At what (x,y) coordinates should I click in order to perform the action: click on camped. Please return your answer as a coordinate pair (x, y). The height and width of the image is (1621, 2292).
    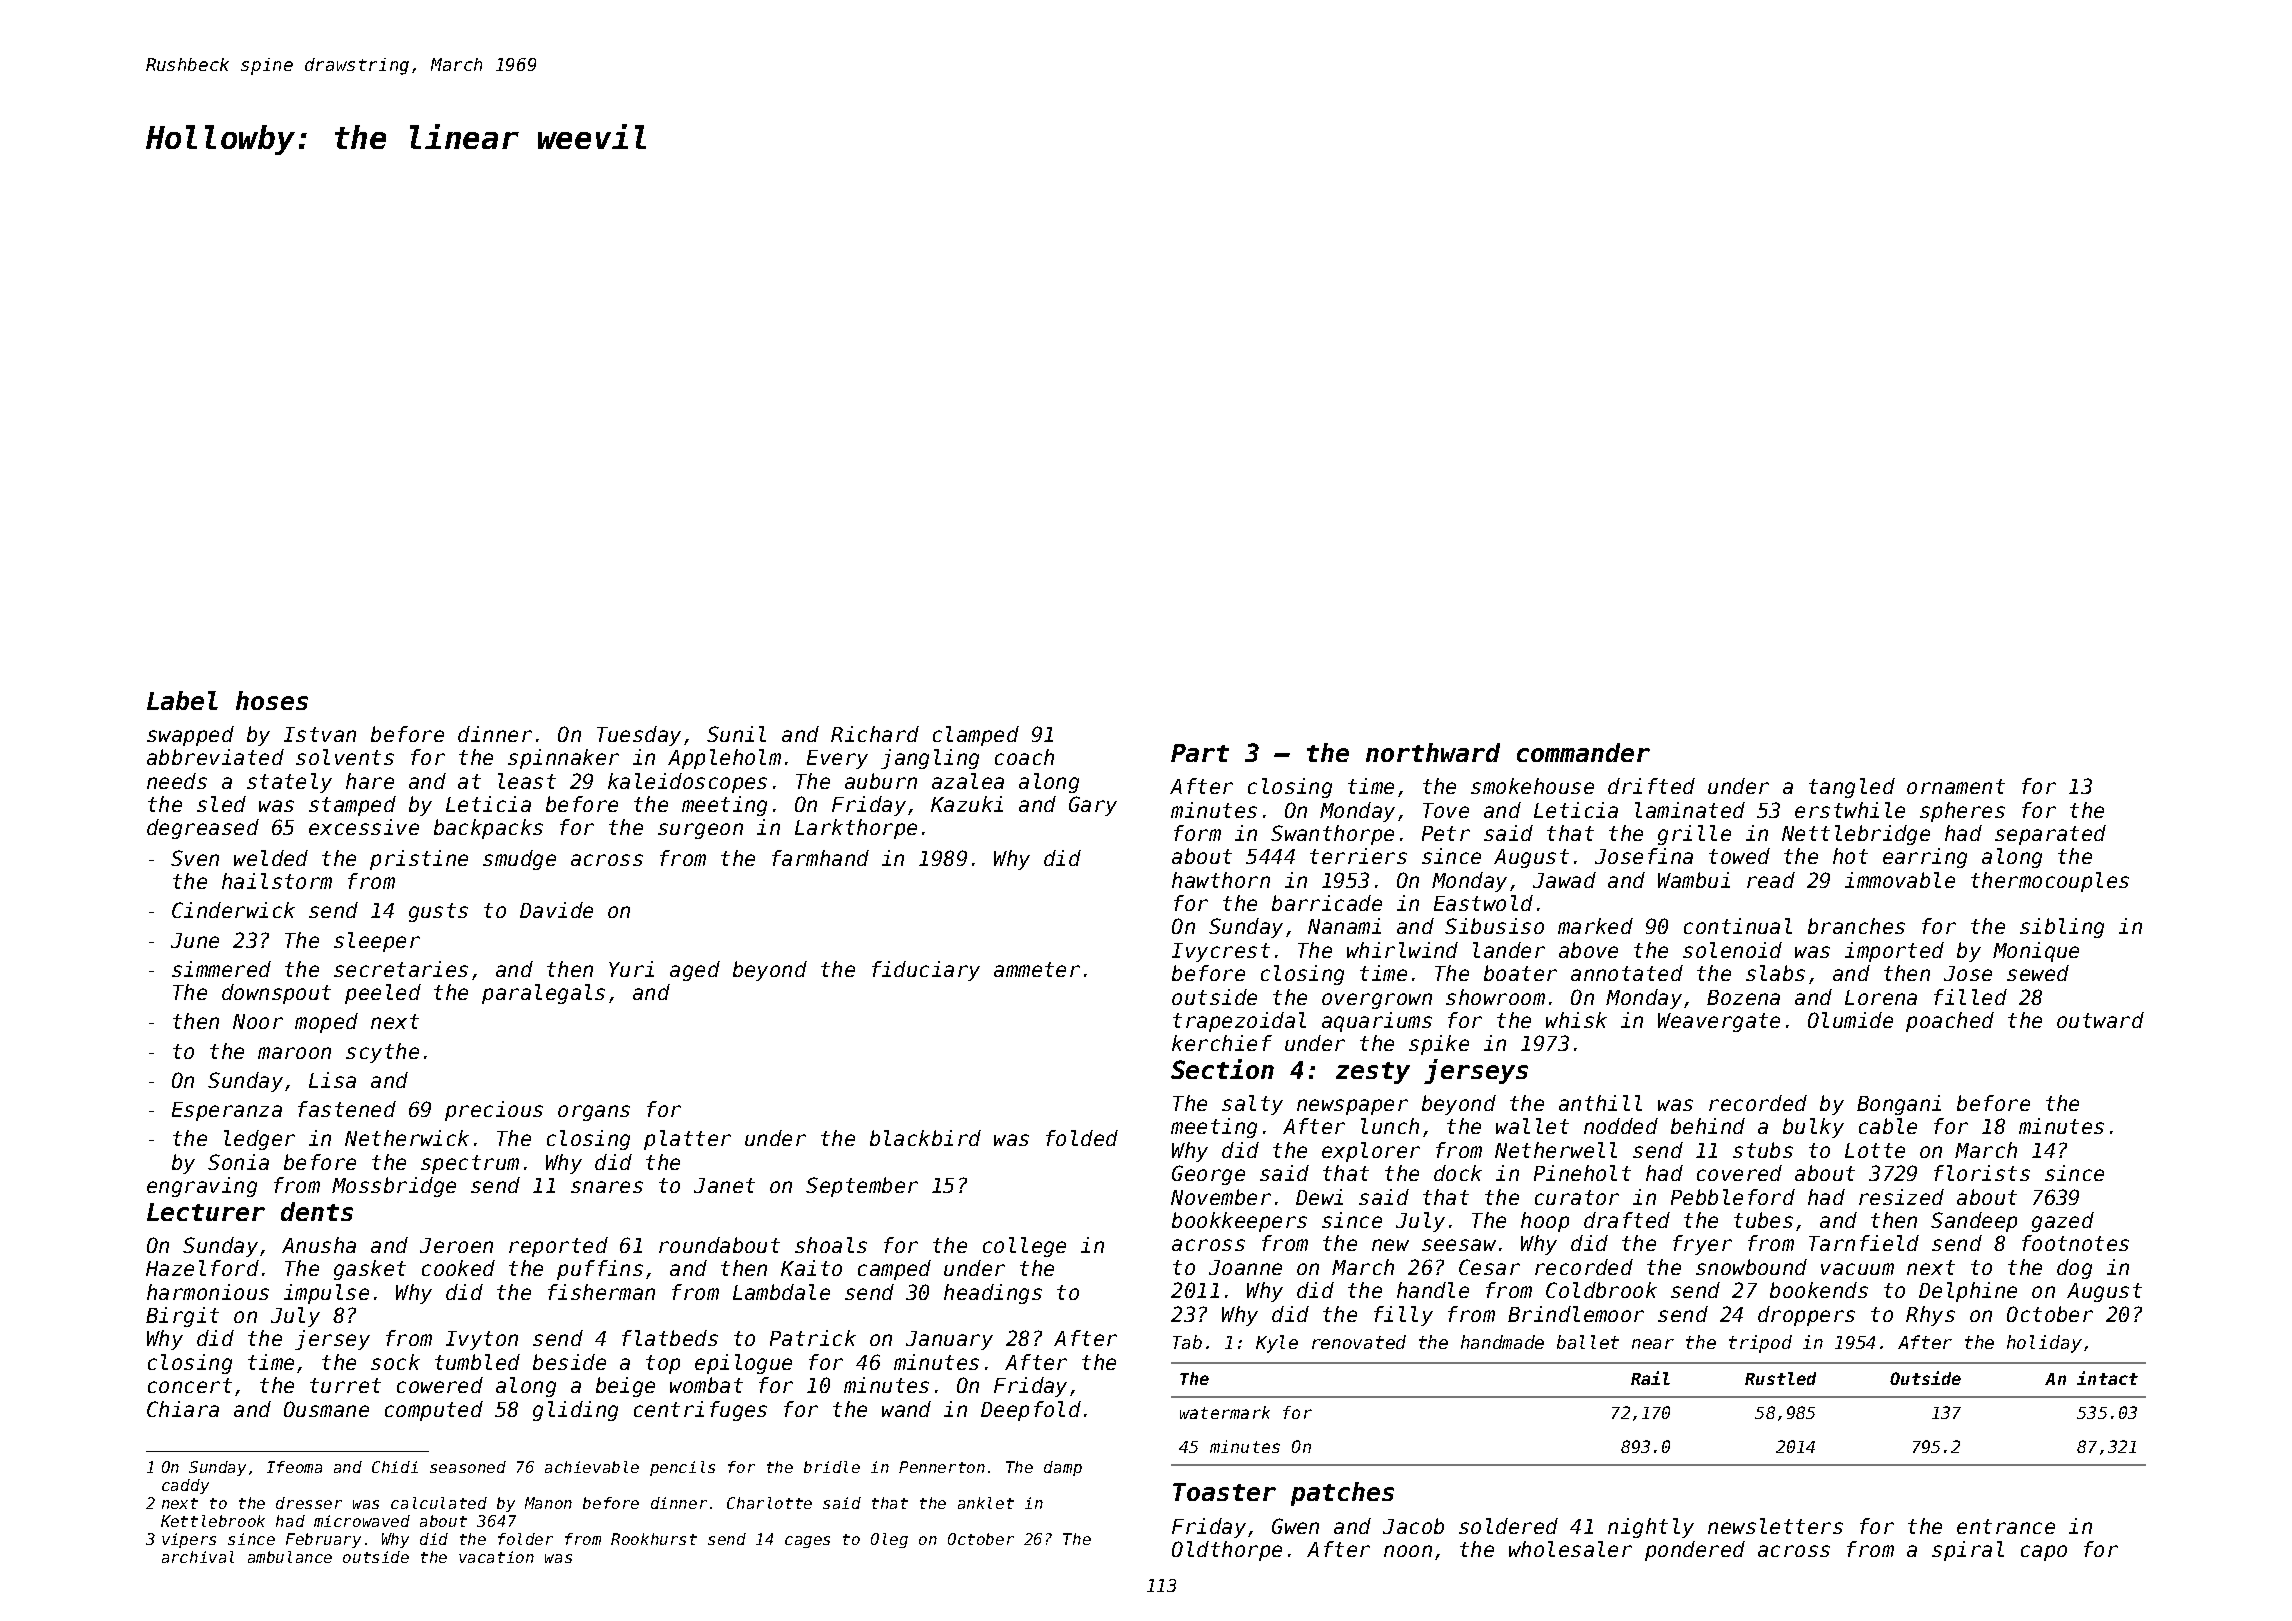
    Looking at the image, I should click on (894, 1270).
